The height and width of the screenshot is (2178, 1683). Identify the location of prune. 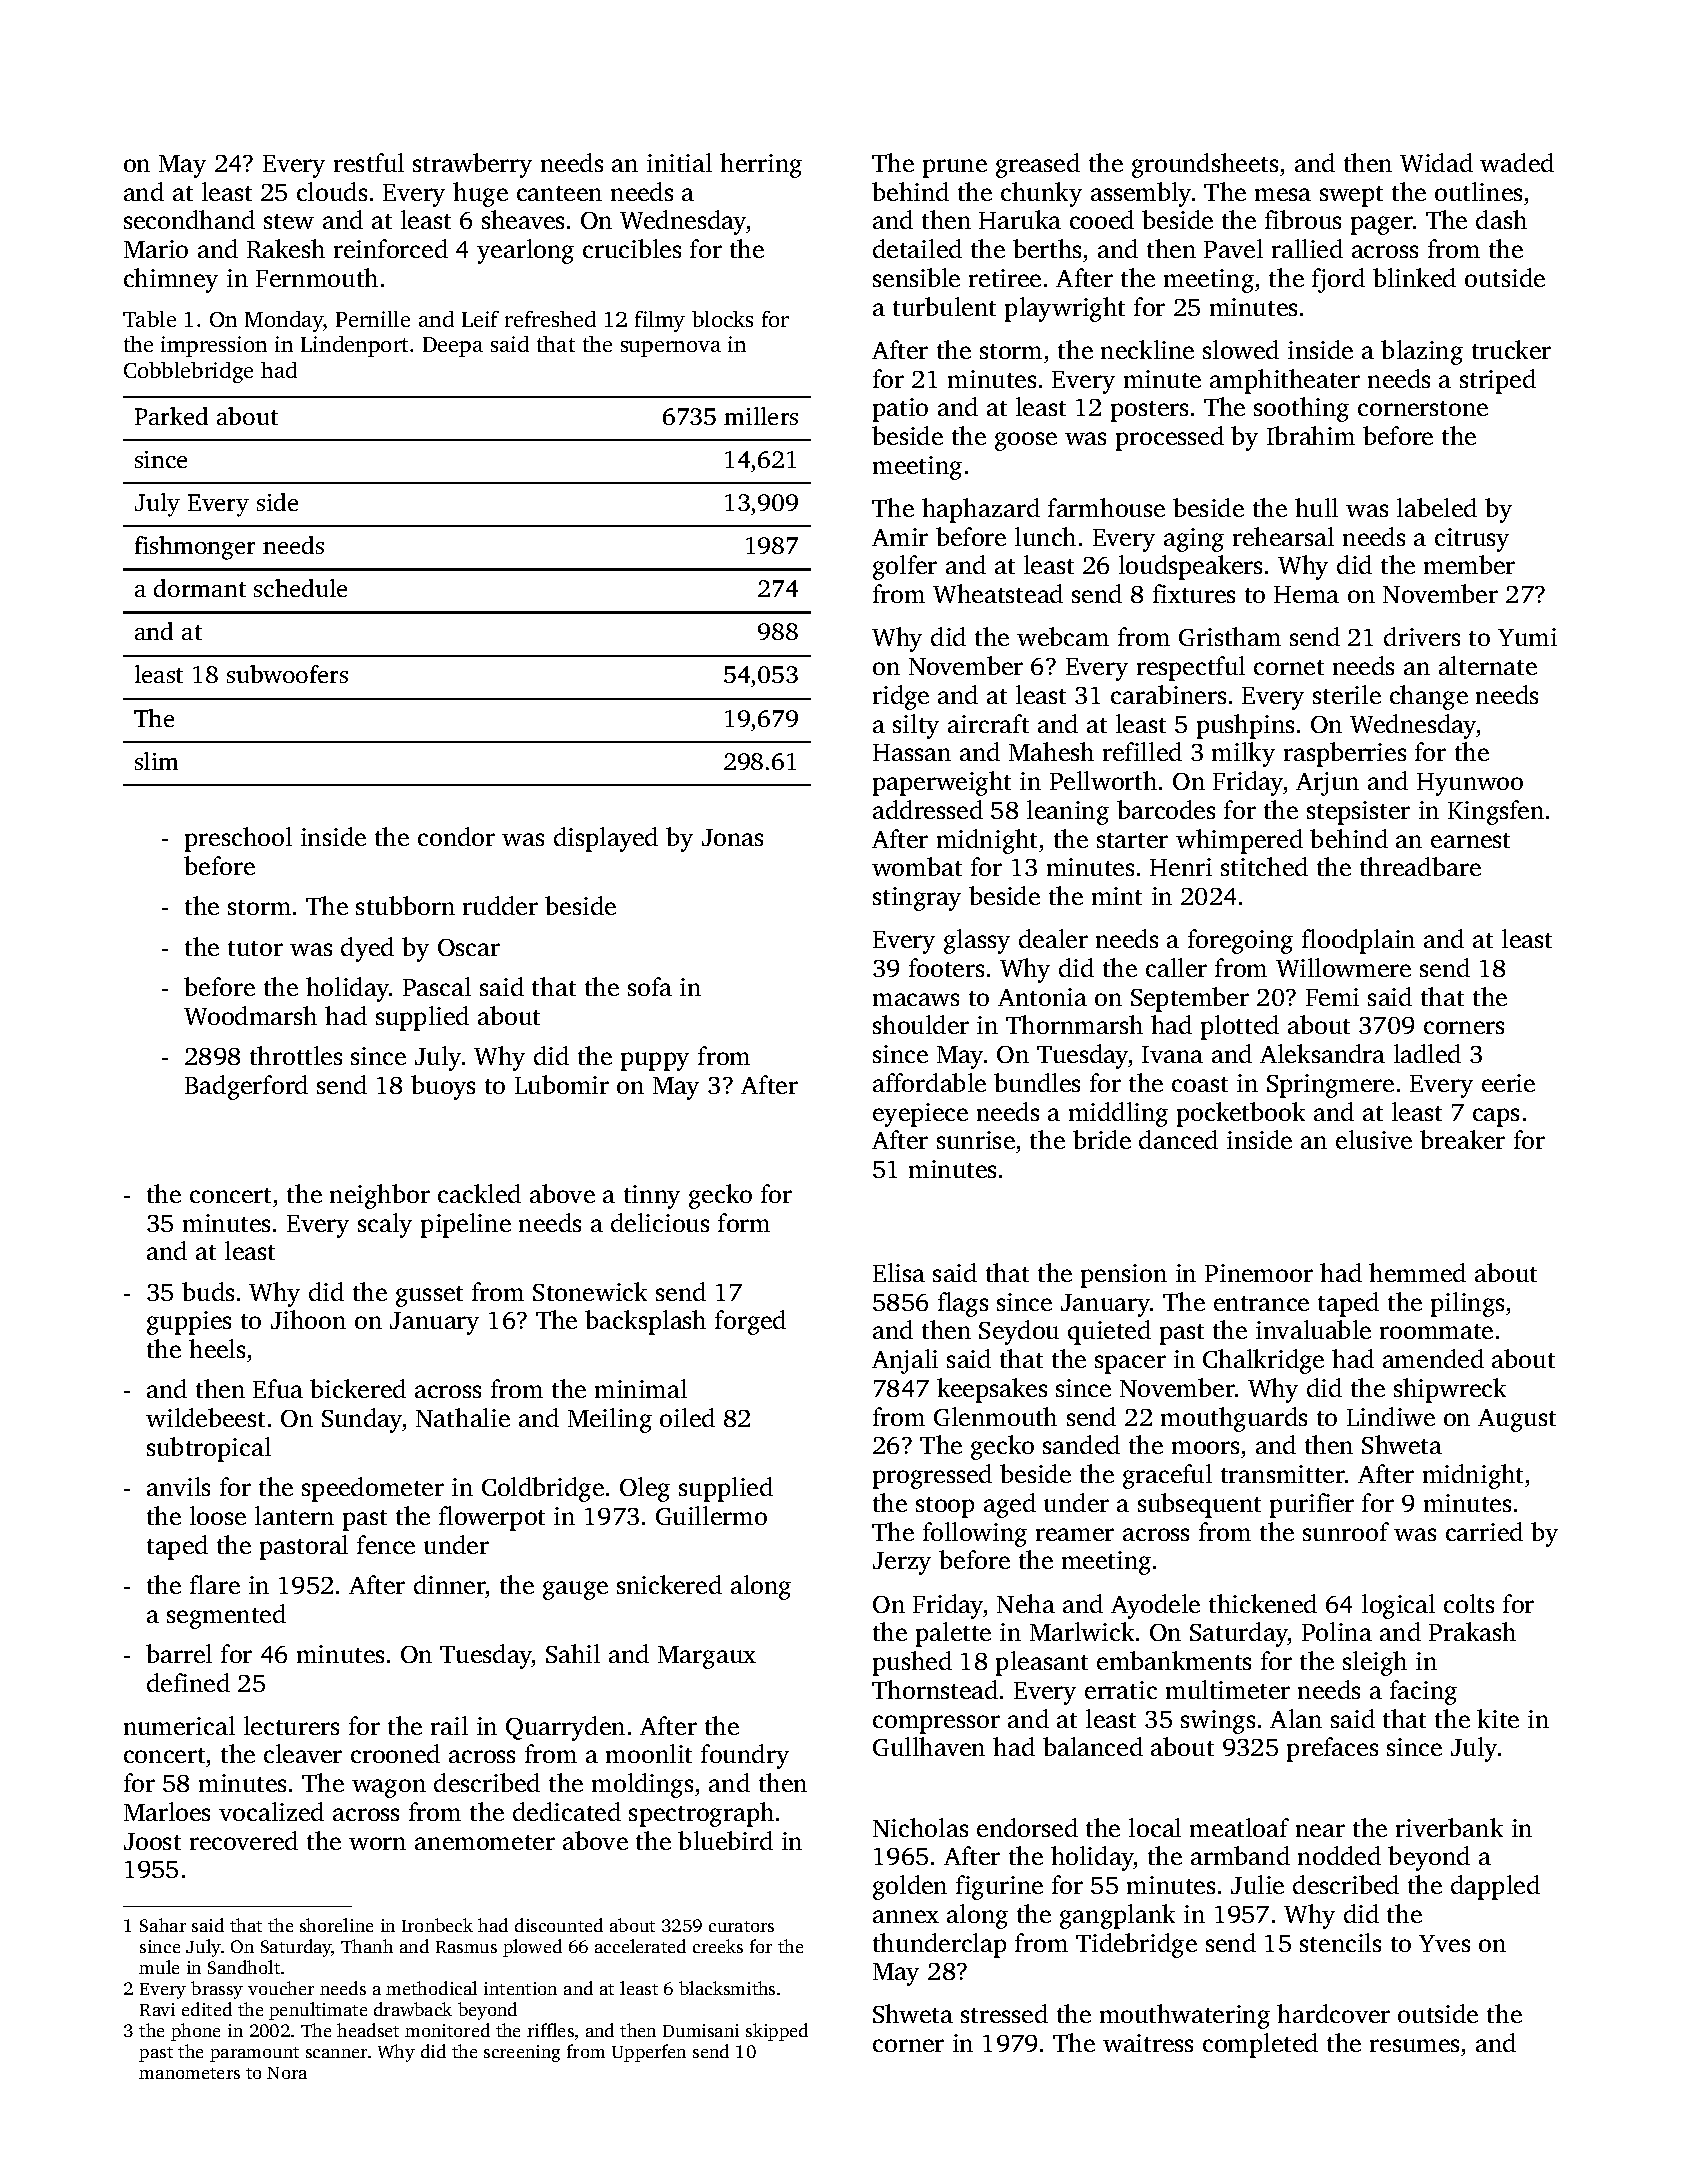
(955, 168).
